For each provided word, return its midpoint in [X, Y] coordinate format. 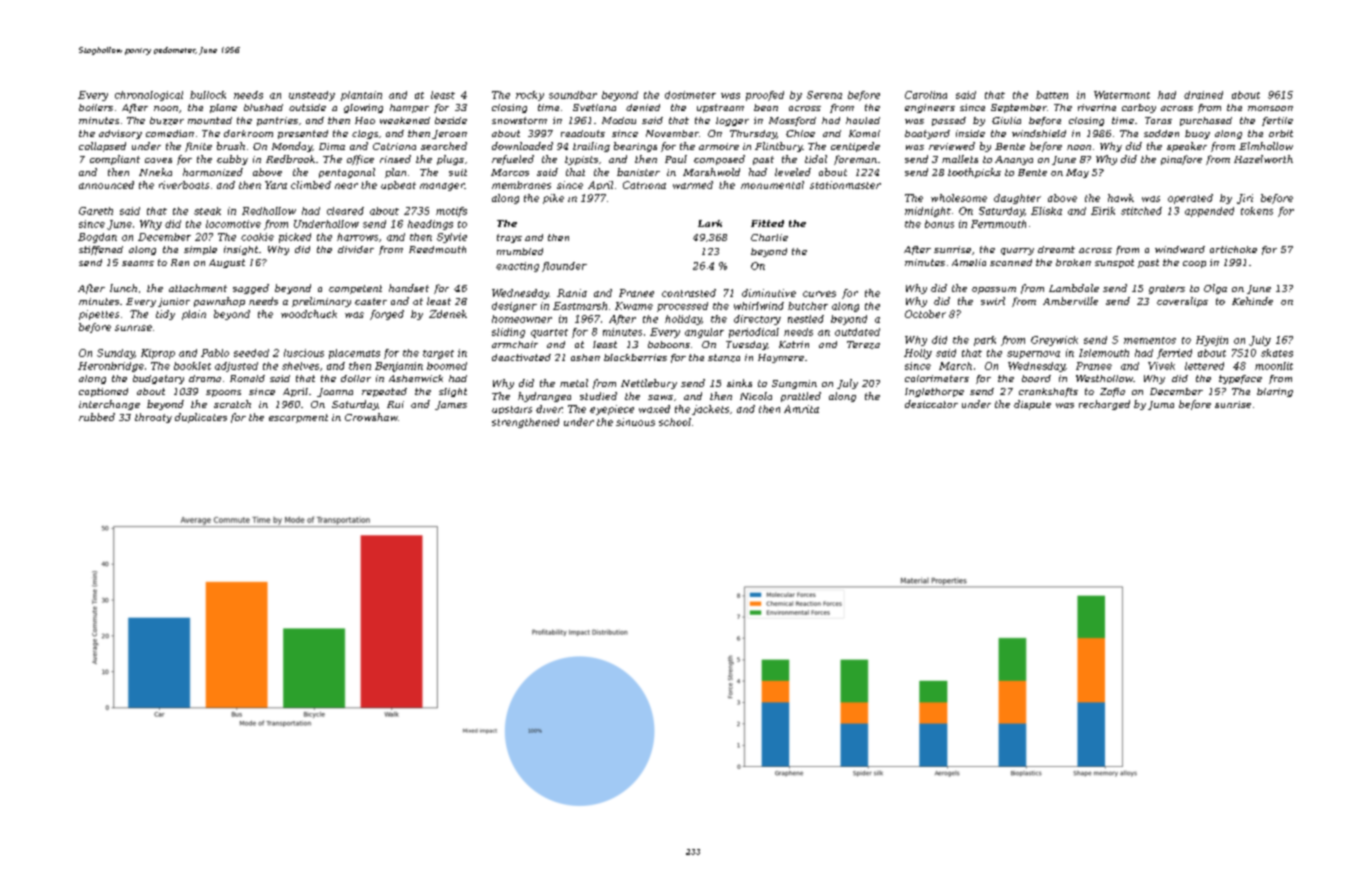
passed [949, 121]
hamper [409, 108]
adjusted [236, 367]
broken [1073, 262]
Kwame [634, 306]
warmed [693, 185]
